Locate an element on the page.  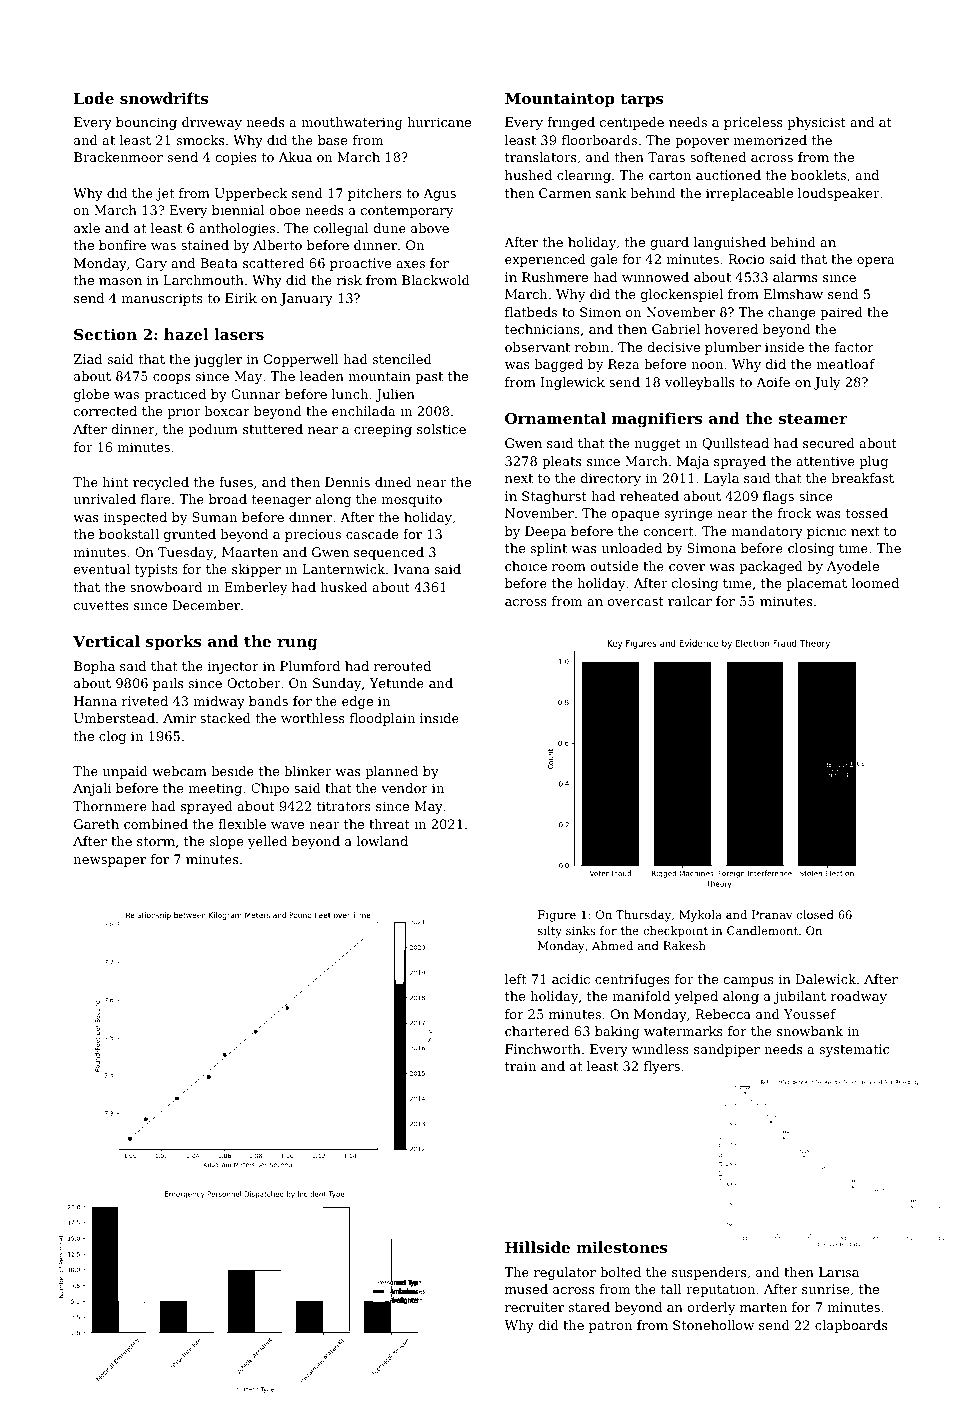
tossed is located at coordinates (867, 513).
